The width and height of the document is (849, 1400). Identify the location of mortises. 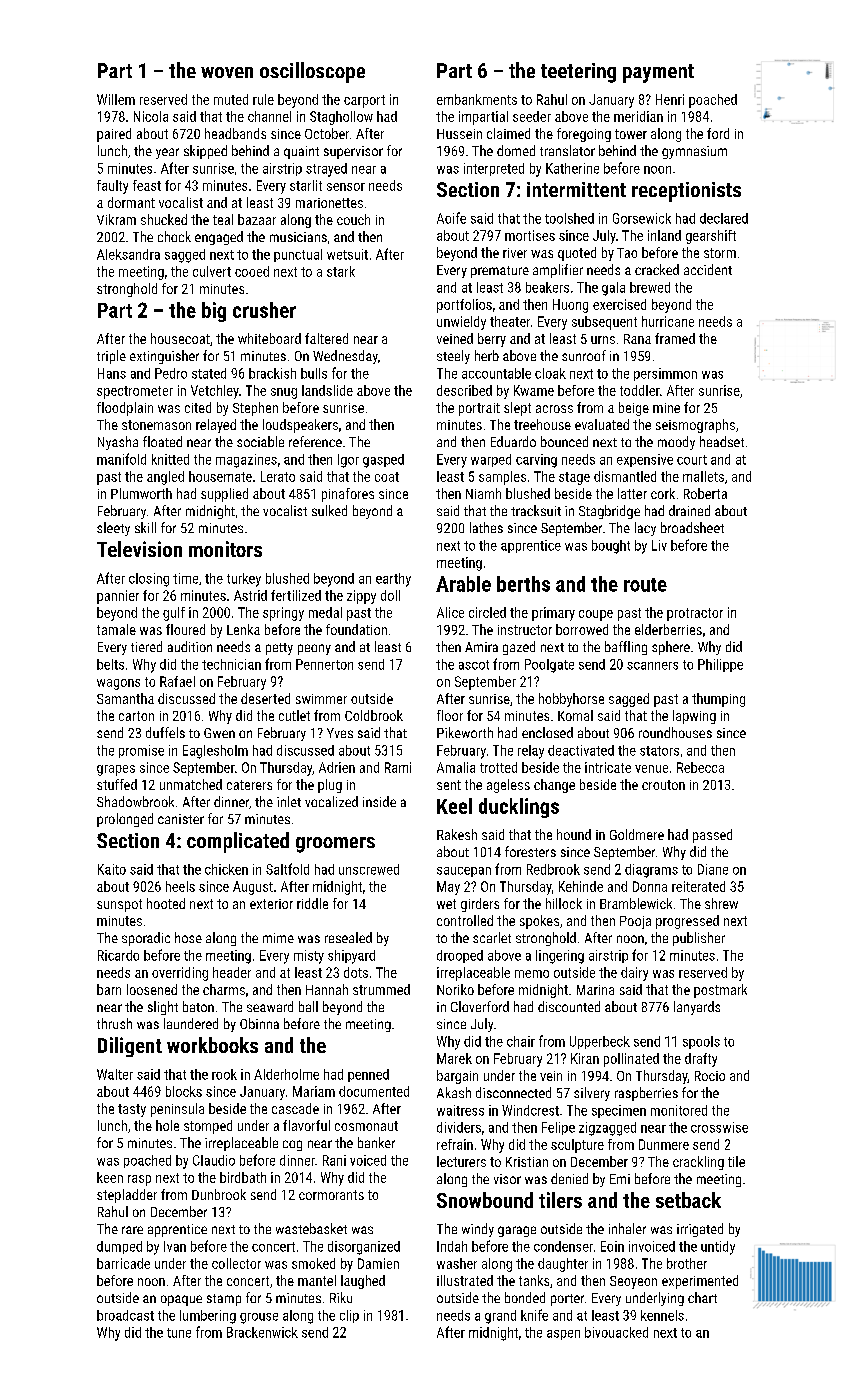
(530, 235).
